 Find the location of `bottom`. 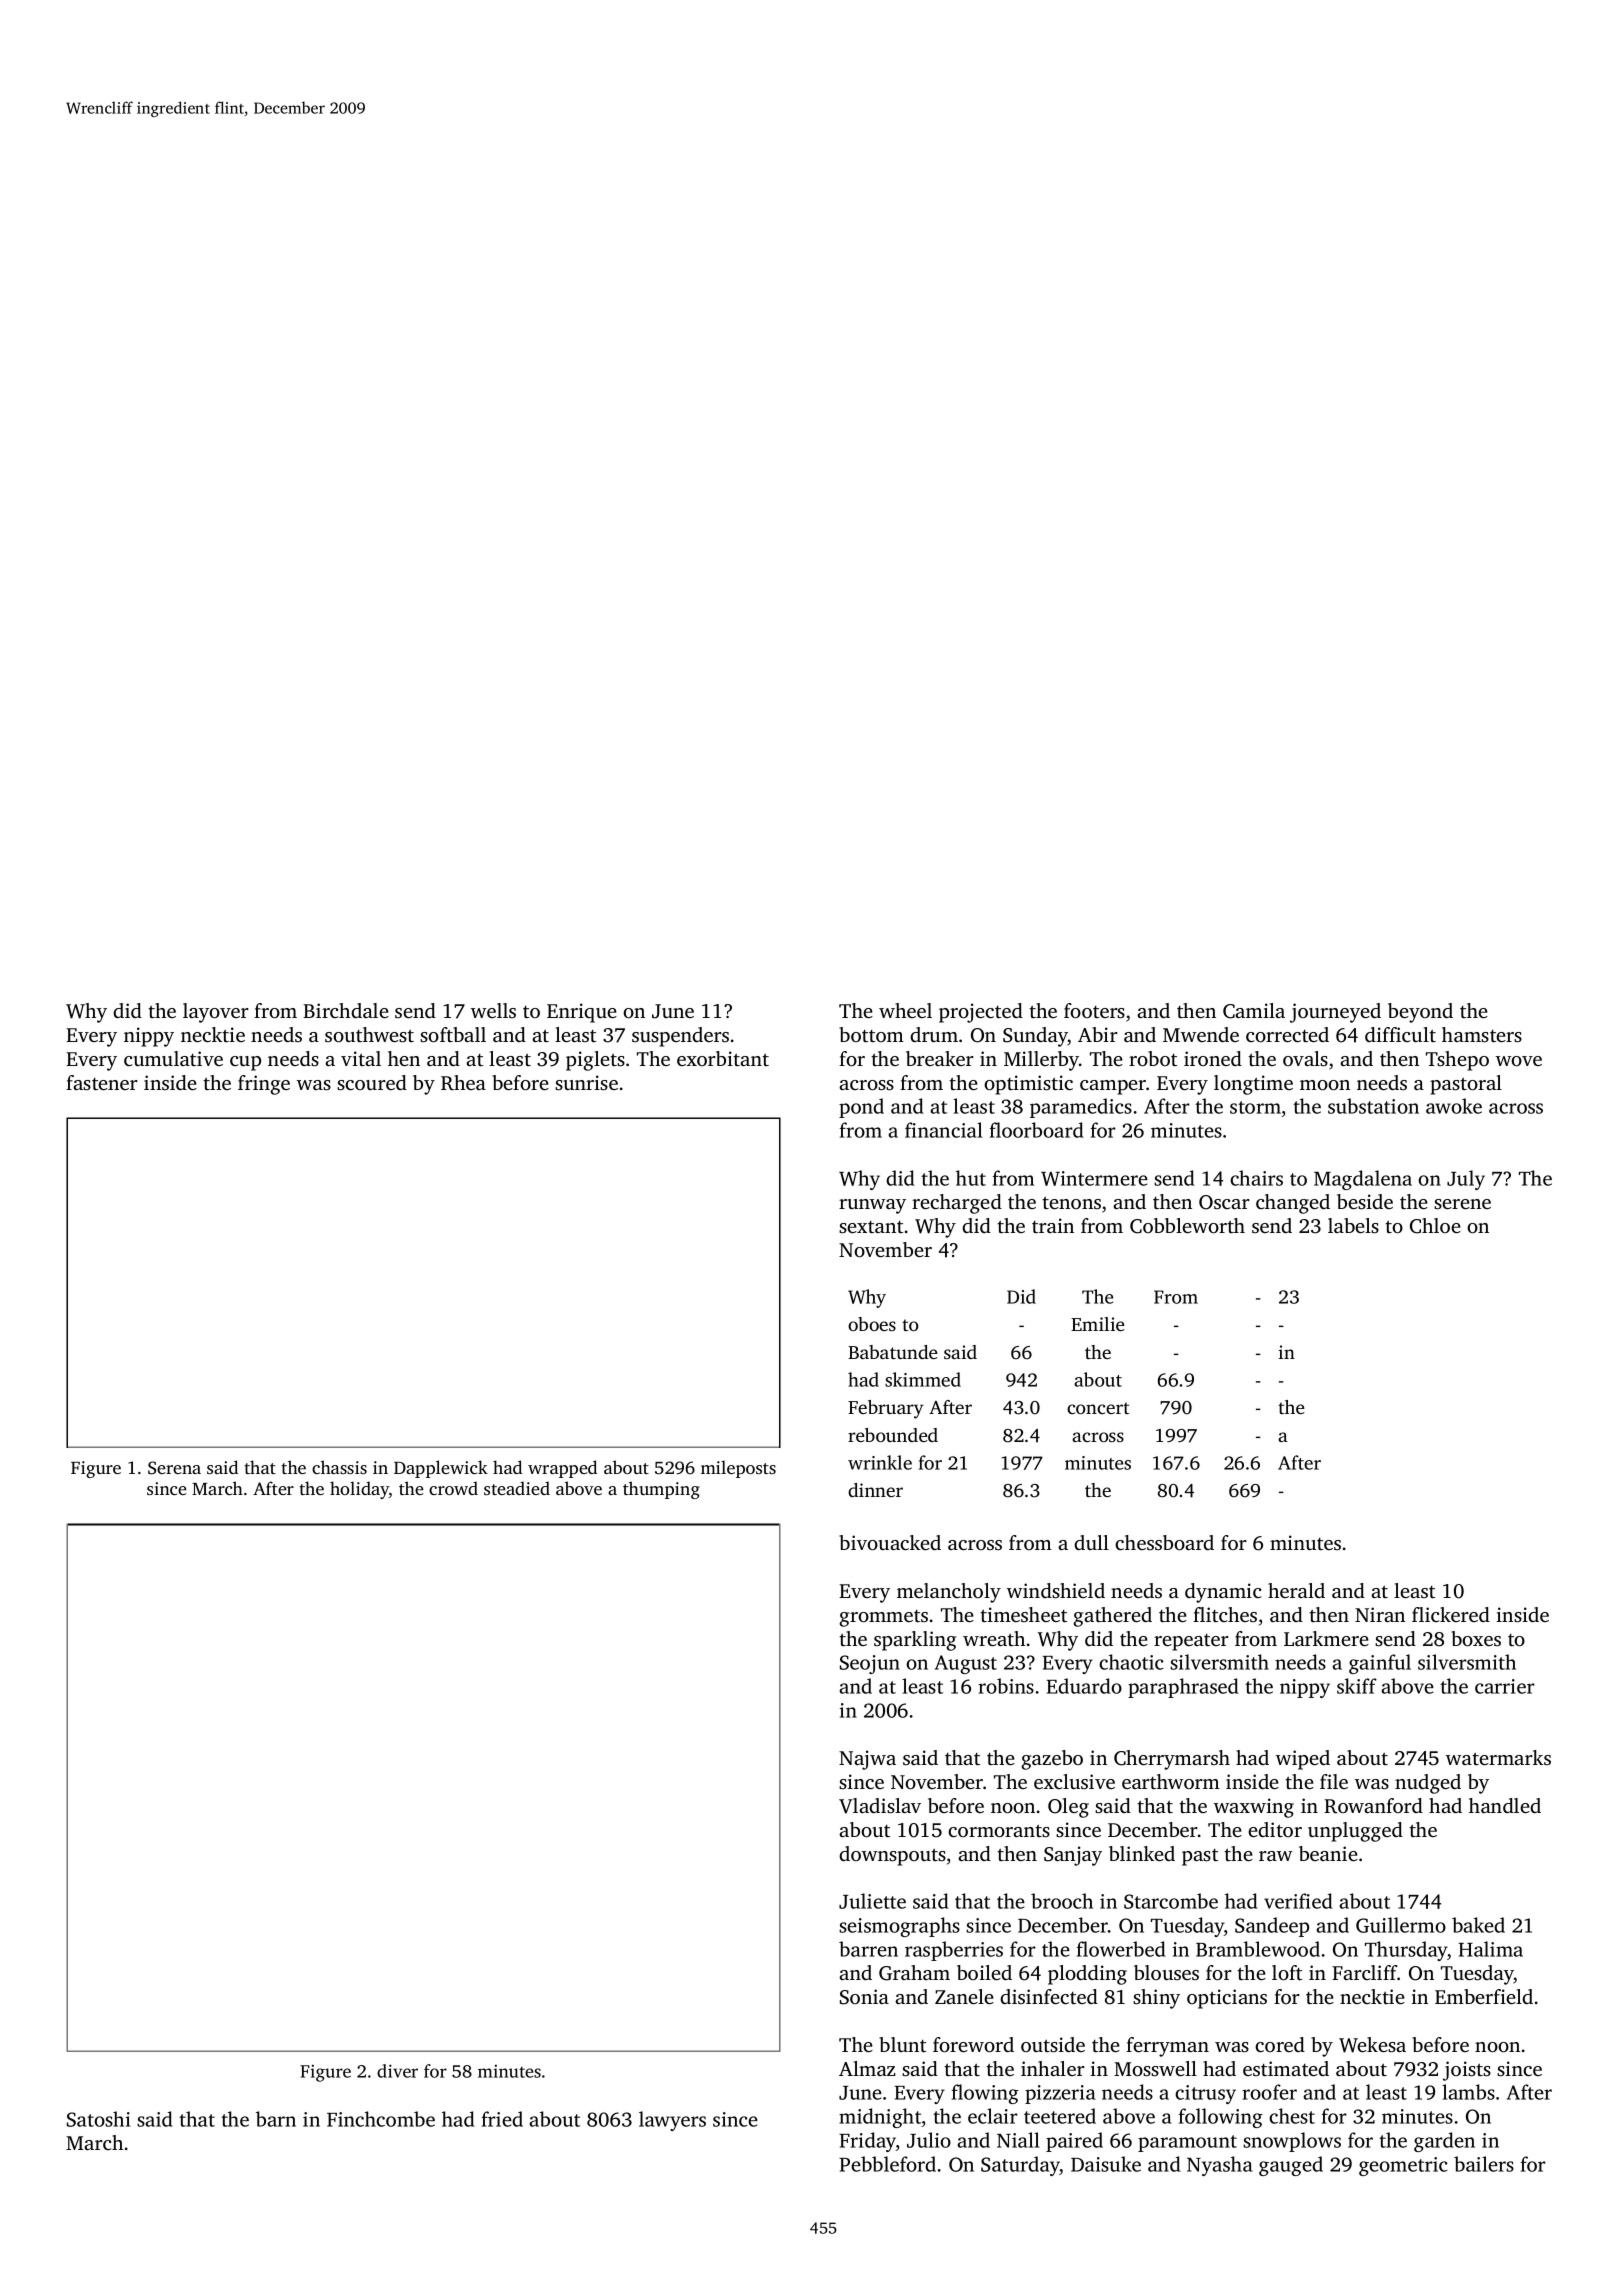

bottom is located at coordinates (871, 1034).
